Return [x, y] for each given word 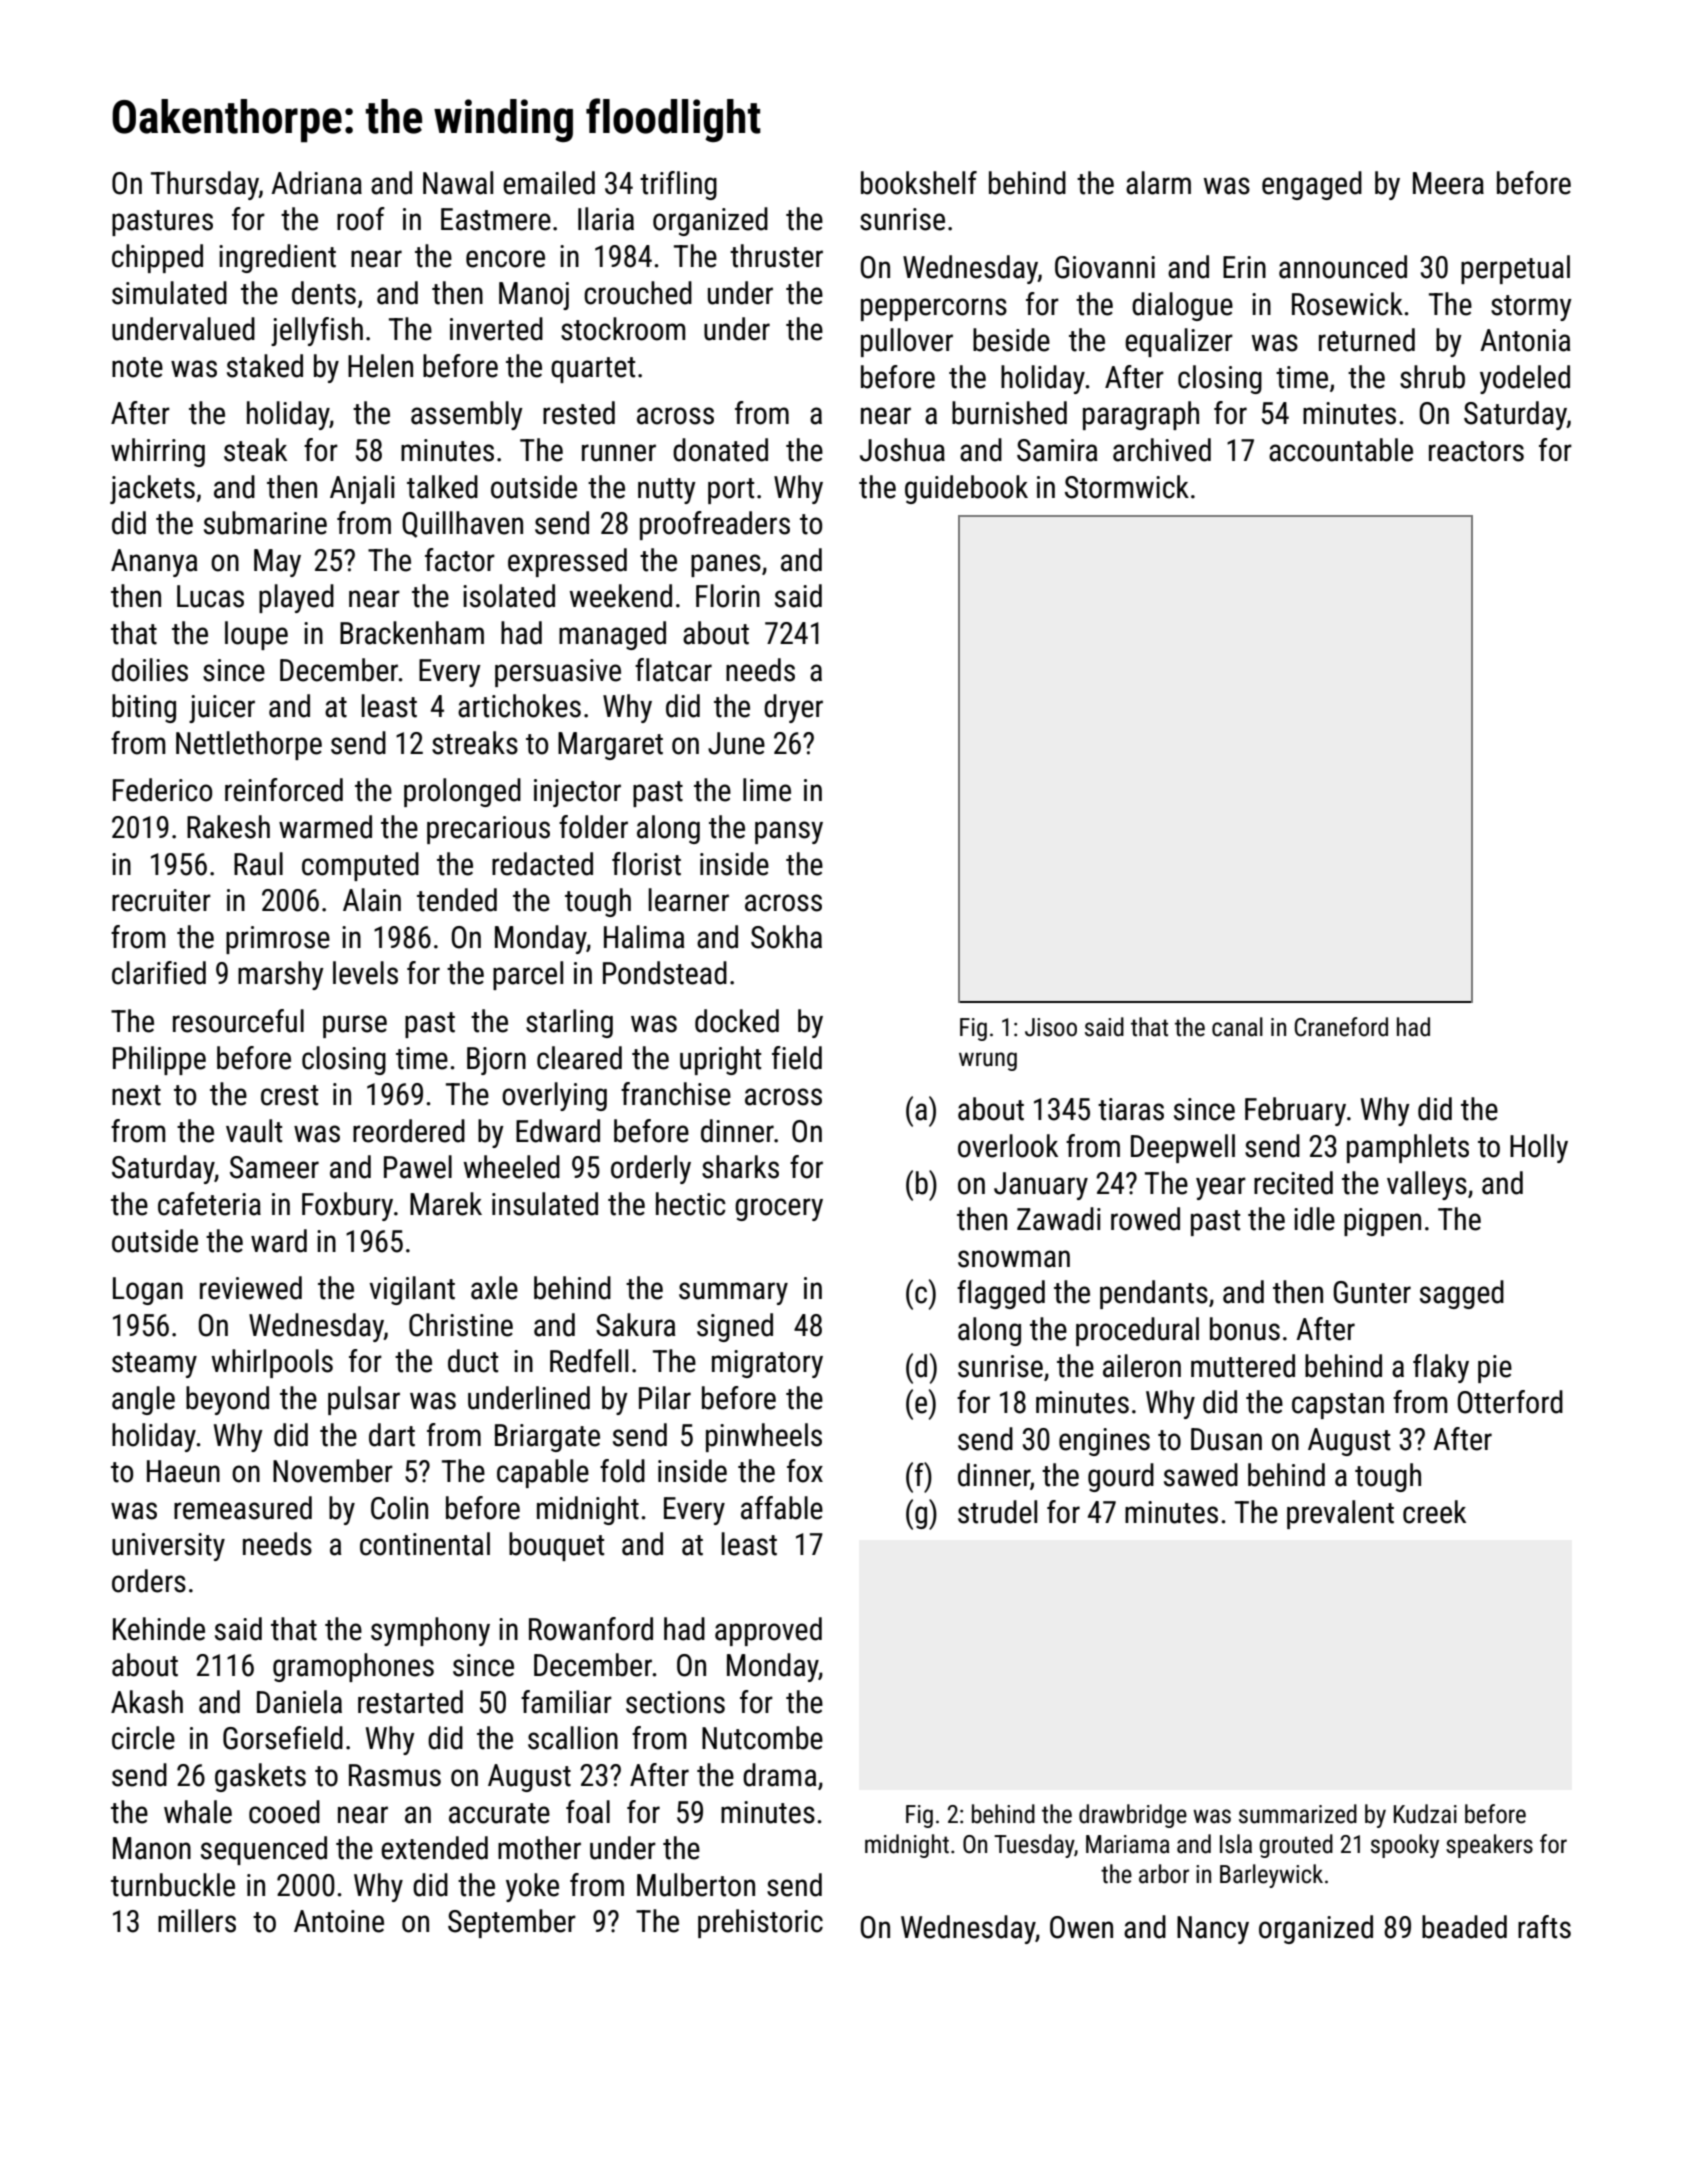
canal [1237, 1027]
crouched [638, 293]
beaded [1464, 1927]
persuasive [558, 673]
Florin [728, 596]
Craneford [1341, 1027]
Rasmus [395, 1775]
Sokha [786, 937]
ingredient [277, 258]
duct [473, 1361]
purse [355, 1026]
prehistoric [760, 1923]
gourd [1121, 1477]
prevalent [1340, 1514]
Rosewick [1347, 304]
